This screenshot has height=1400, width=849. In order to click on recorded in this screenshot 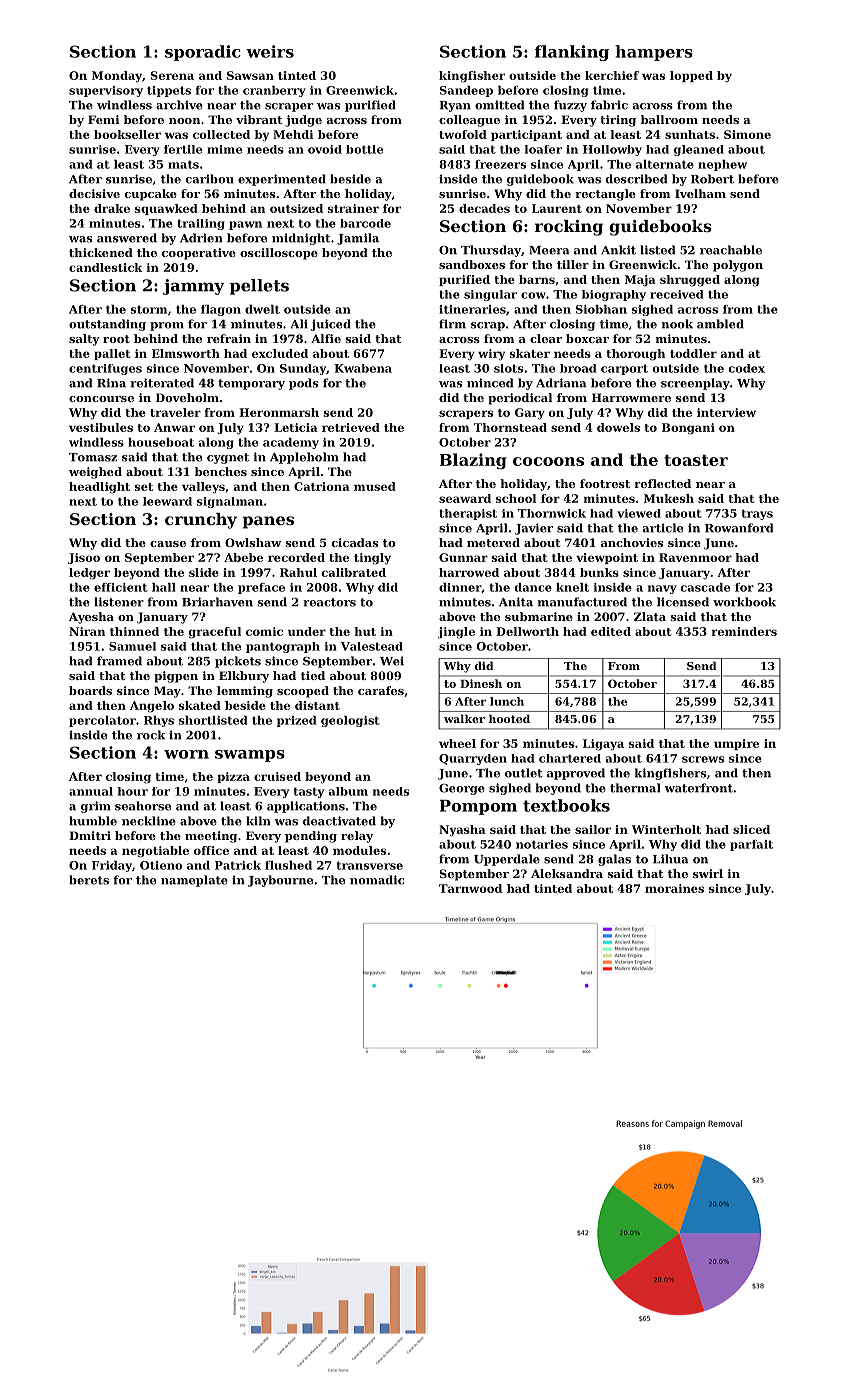, I will do `click(296, 557)`.
